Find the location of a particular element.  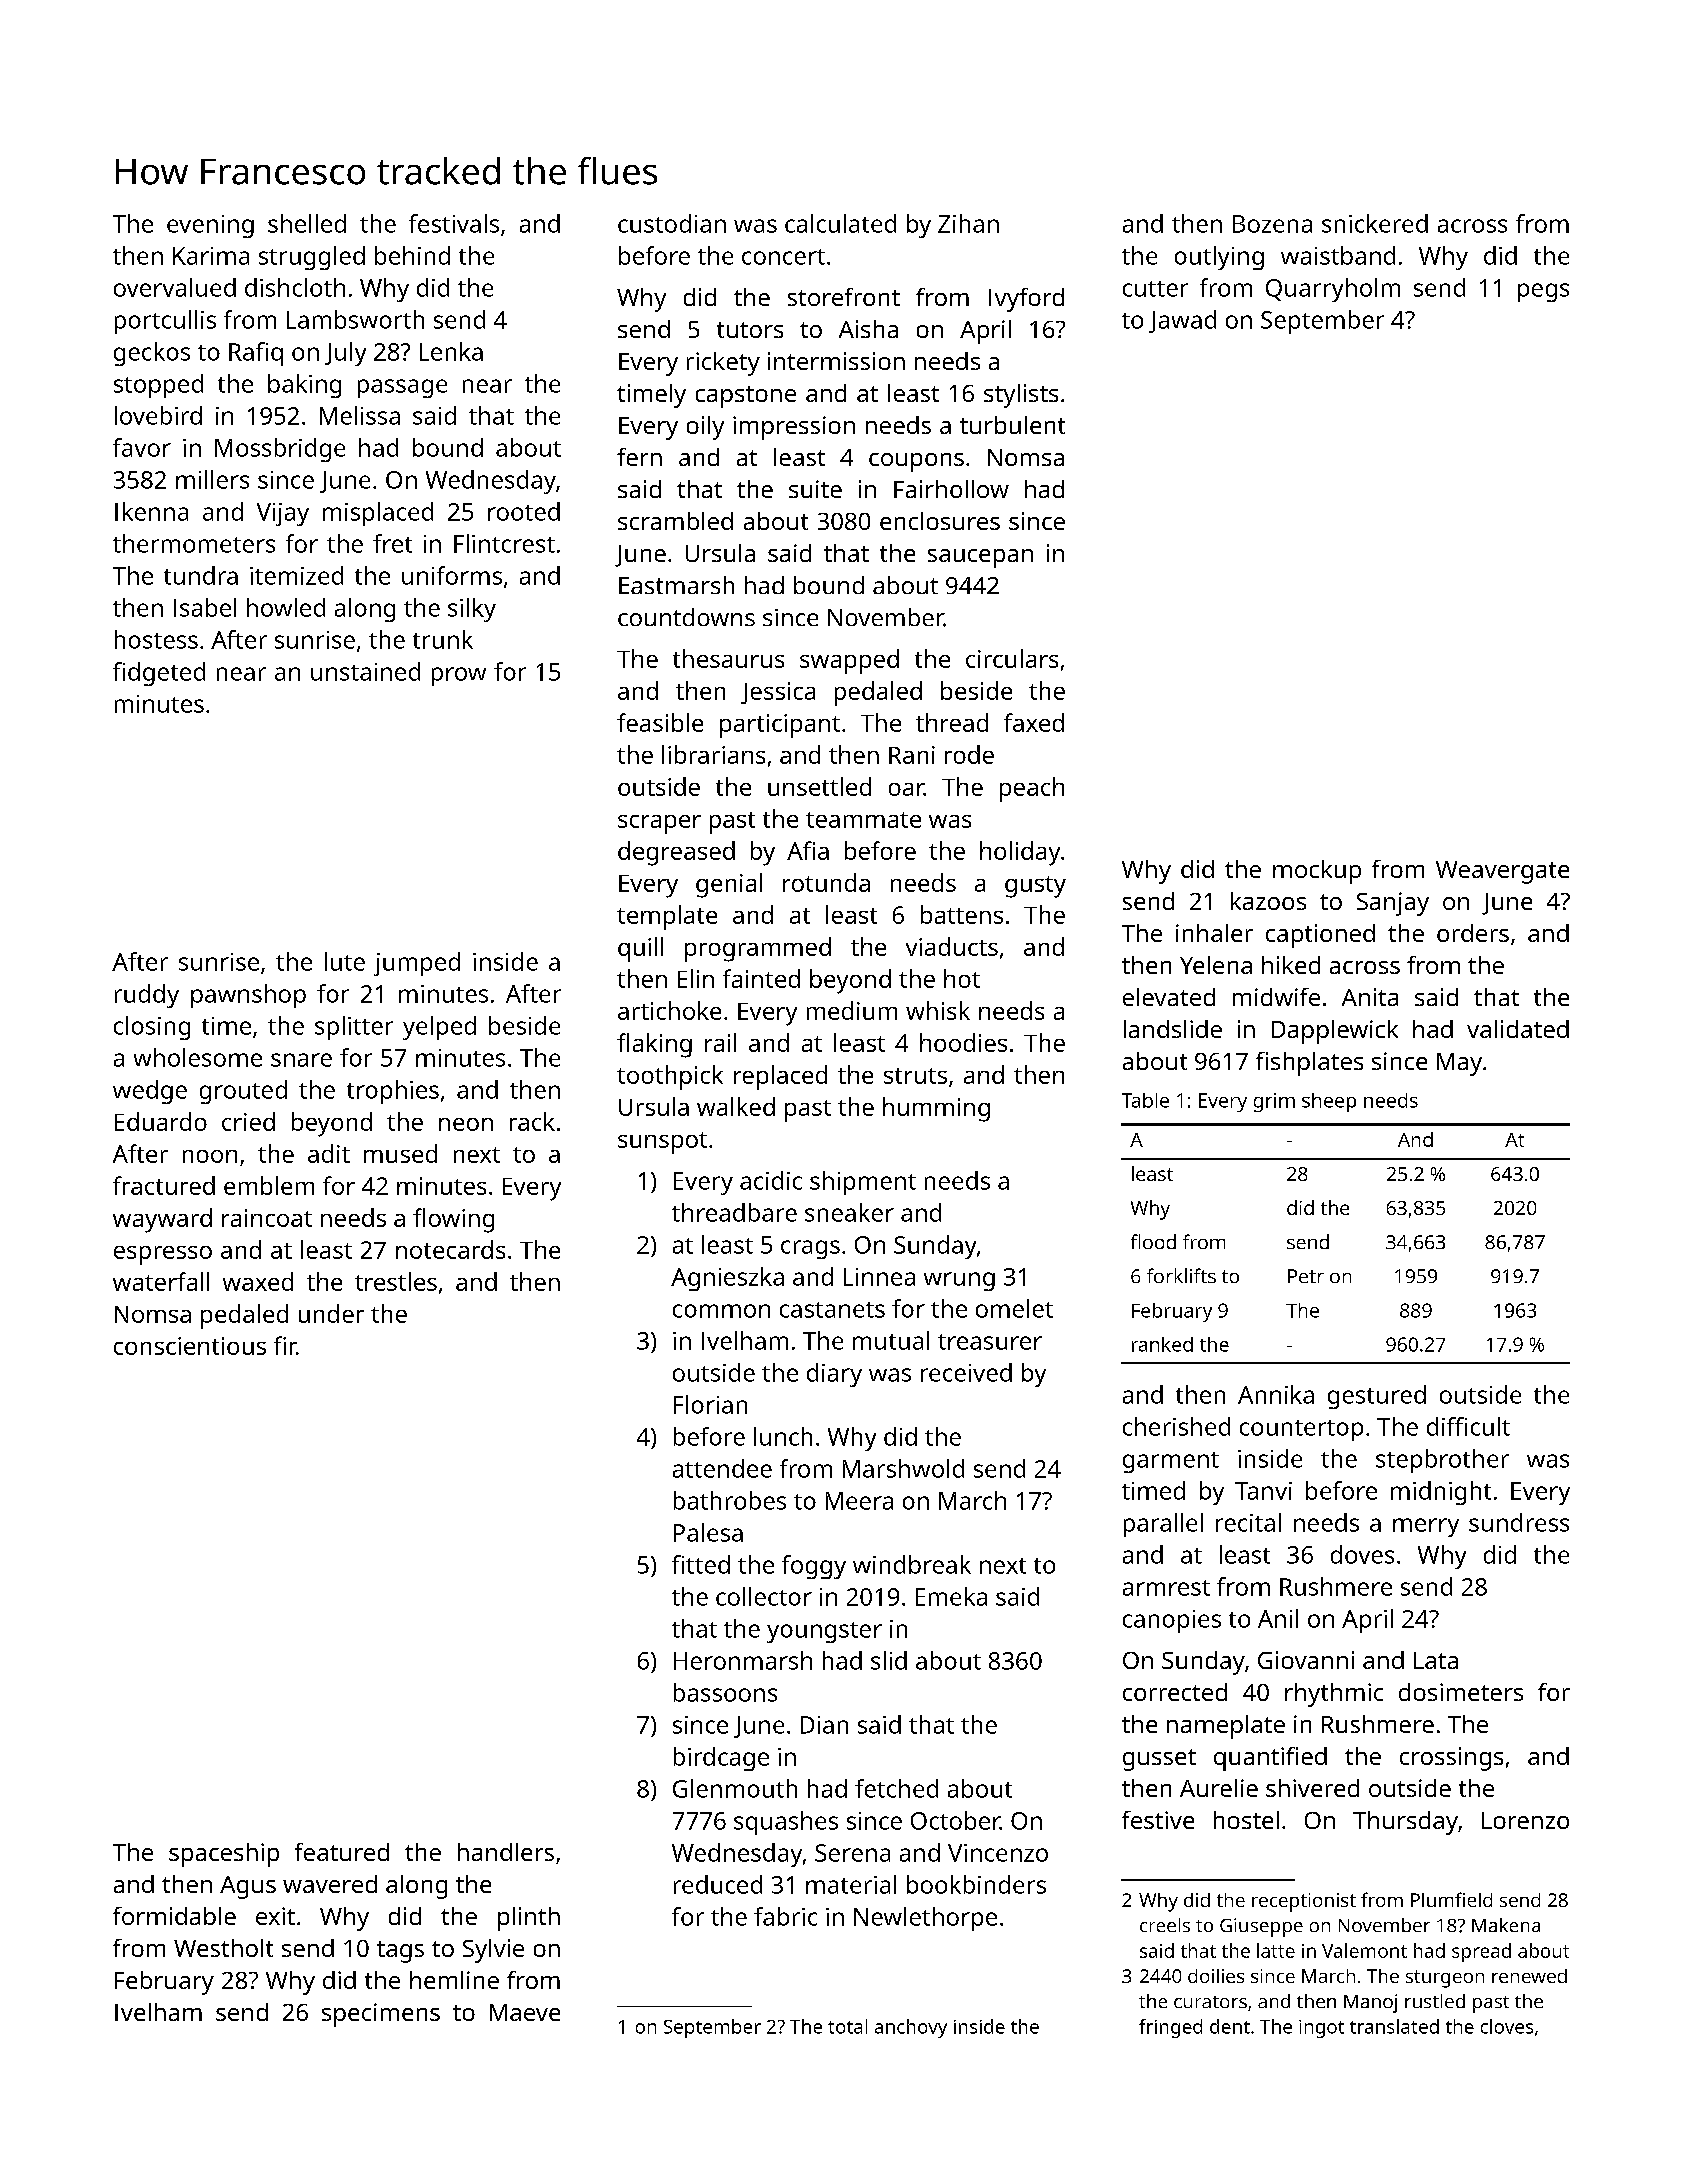

Lorenzo is located at coordinates (1525, 1820).
